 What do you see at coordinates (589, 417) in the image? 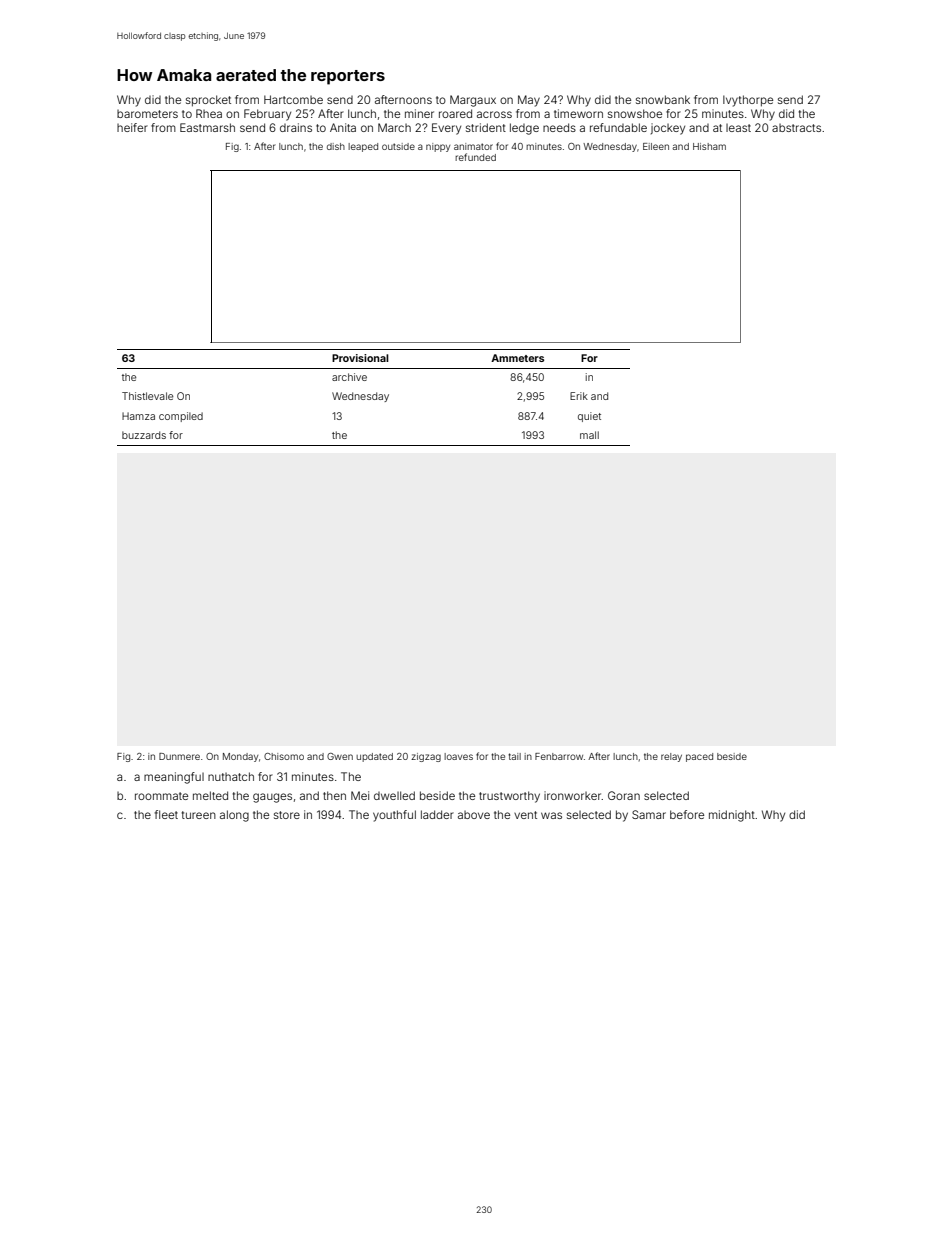
I see `quiet` at bounding box center [589, 417].
